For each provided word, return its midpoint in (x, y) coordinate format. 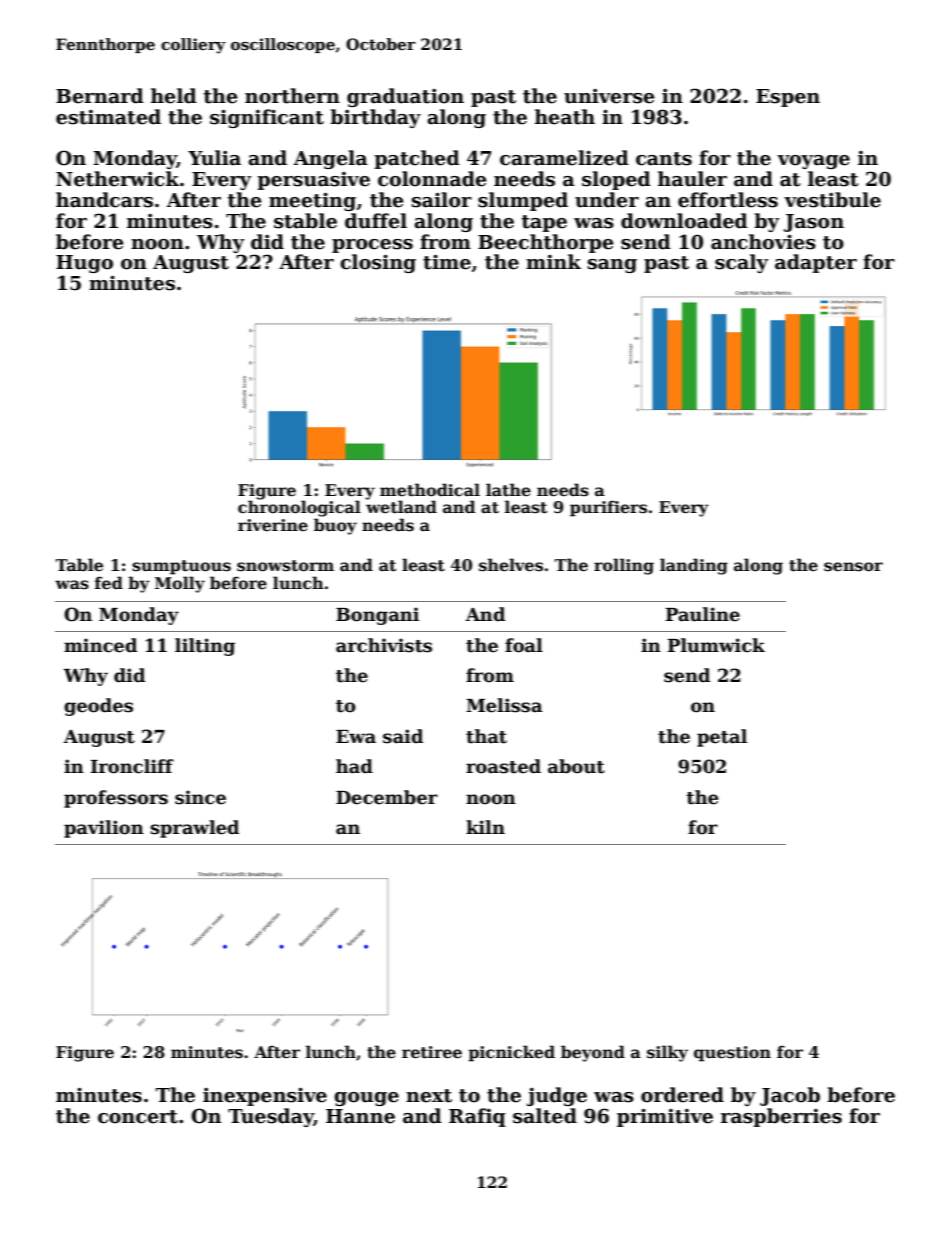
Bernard (100, 96)
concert (138, 1117)
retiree (432, 1052)
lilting (205, 647)
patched (417, 159)
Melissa (504, 705)
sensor (853, 567)
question (732, 1054)
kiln (485, 827)
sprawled (194, 829)
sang (612, 266)
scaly (741, 263)
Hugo (84, 264)
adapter (816, 263)
